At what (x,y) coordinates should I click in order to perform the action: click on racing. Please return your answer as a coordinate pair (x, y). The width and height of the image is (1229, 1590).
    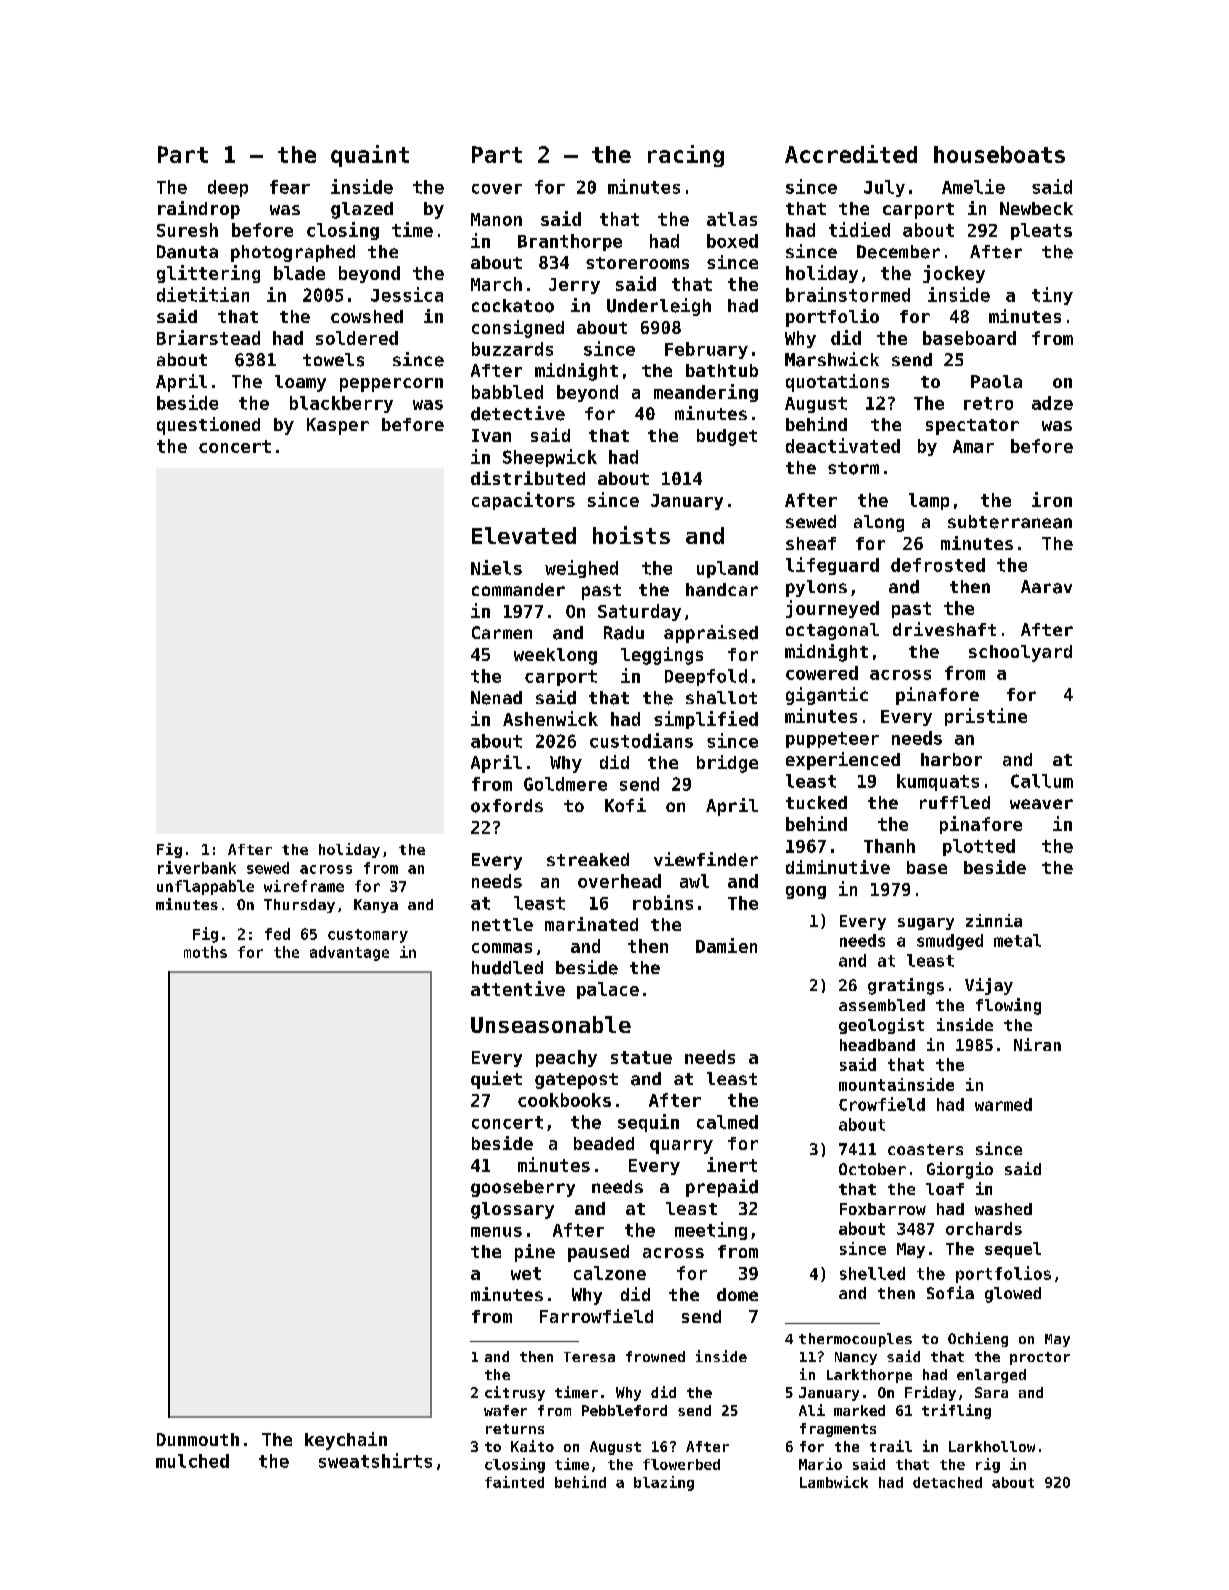
    Looking at the image, I should click on (686, 156).
